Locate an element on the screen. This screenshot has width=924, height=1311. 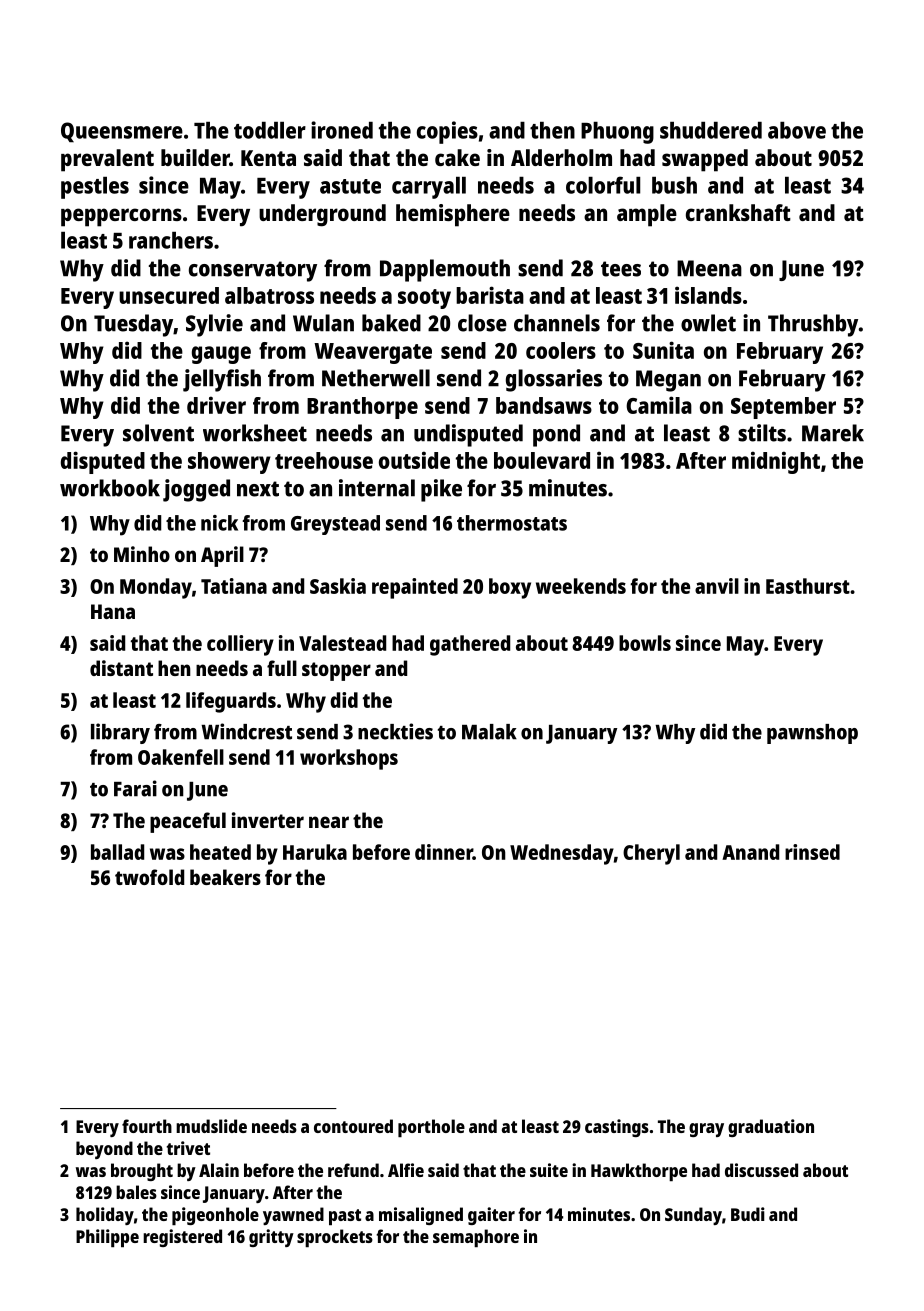
tees is located at coordinates (621, 269).
